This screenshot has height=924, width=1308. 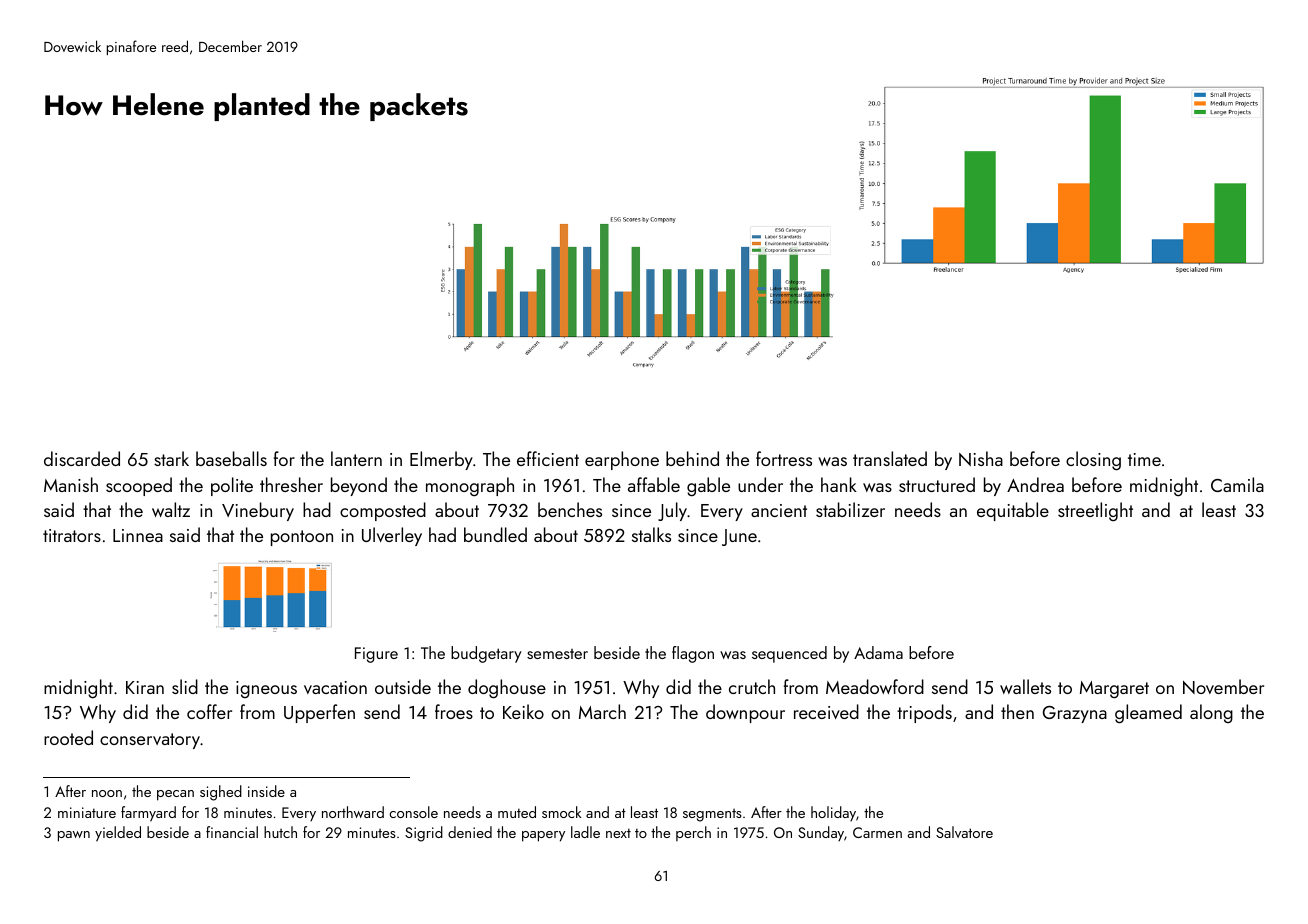 I want to click on downpour, so click(x=745, y=713).
